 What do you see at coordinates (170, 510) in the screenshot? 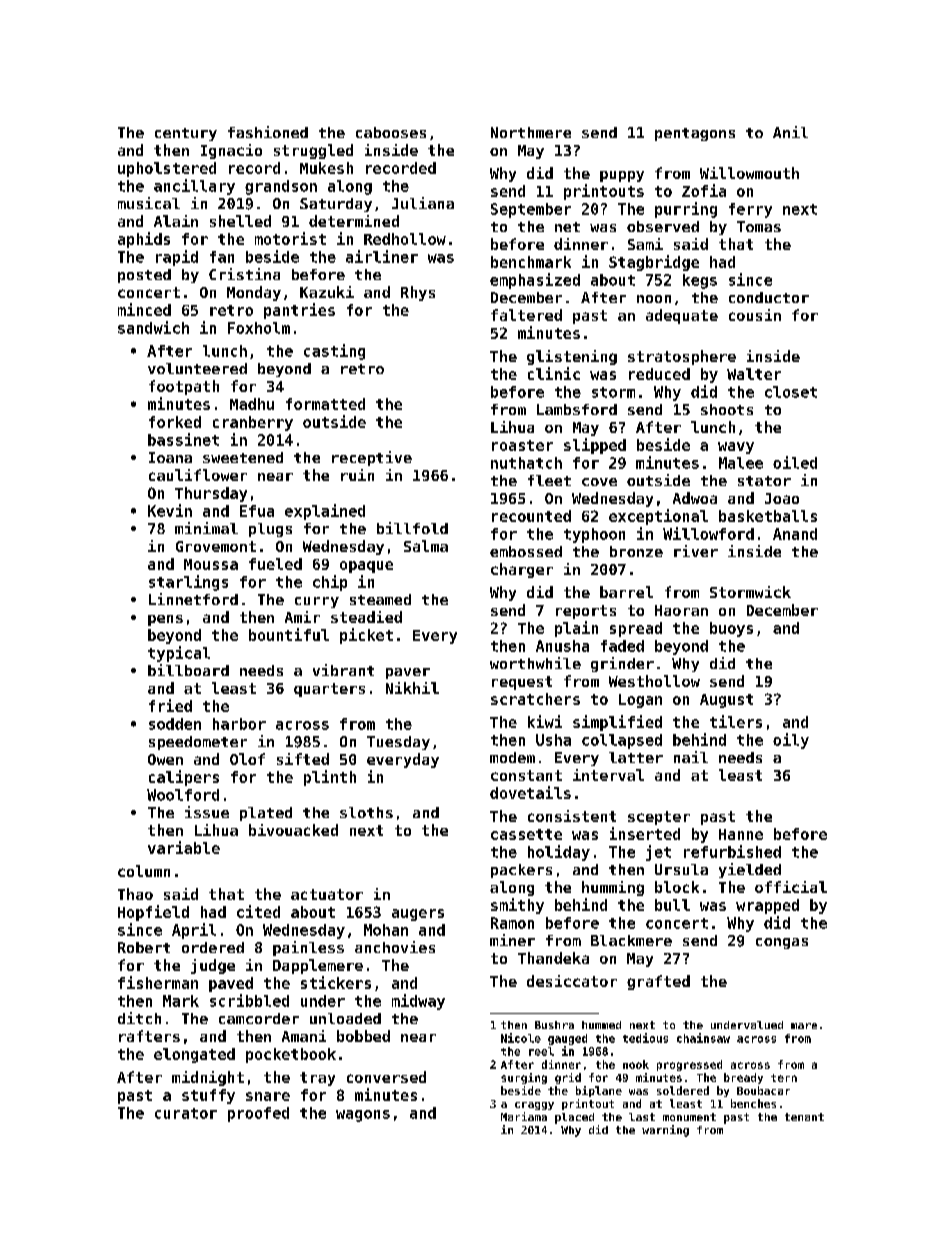
I see `Kevin` at bounding box center [170, 510].
